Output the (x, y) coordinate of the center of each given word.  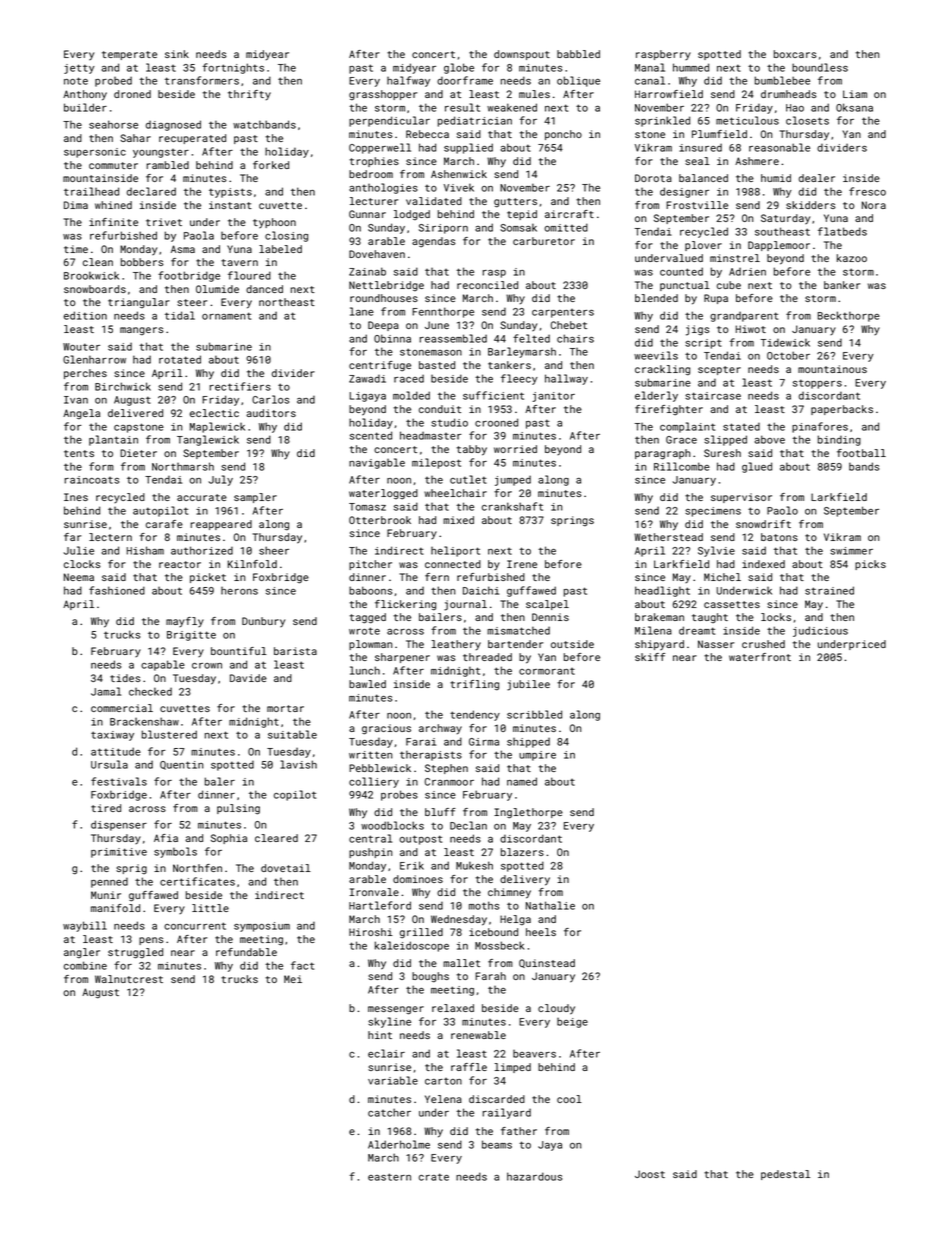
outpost (420, 840)
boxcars (795, 54)
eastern (389, 1177)
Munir (106, 895)
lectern (110, 537)
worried (515, 449)
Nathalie (550, 905)
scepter (719, 370)
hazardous (534, 1176)
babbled (578, 54)
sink (177, 54)
